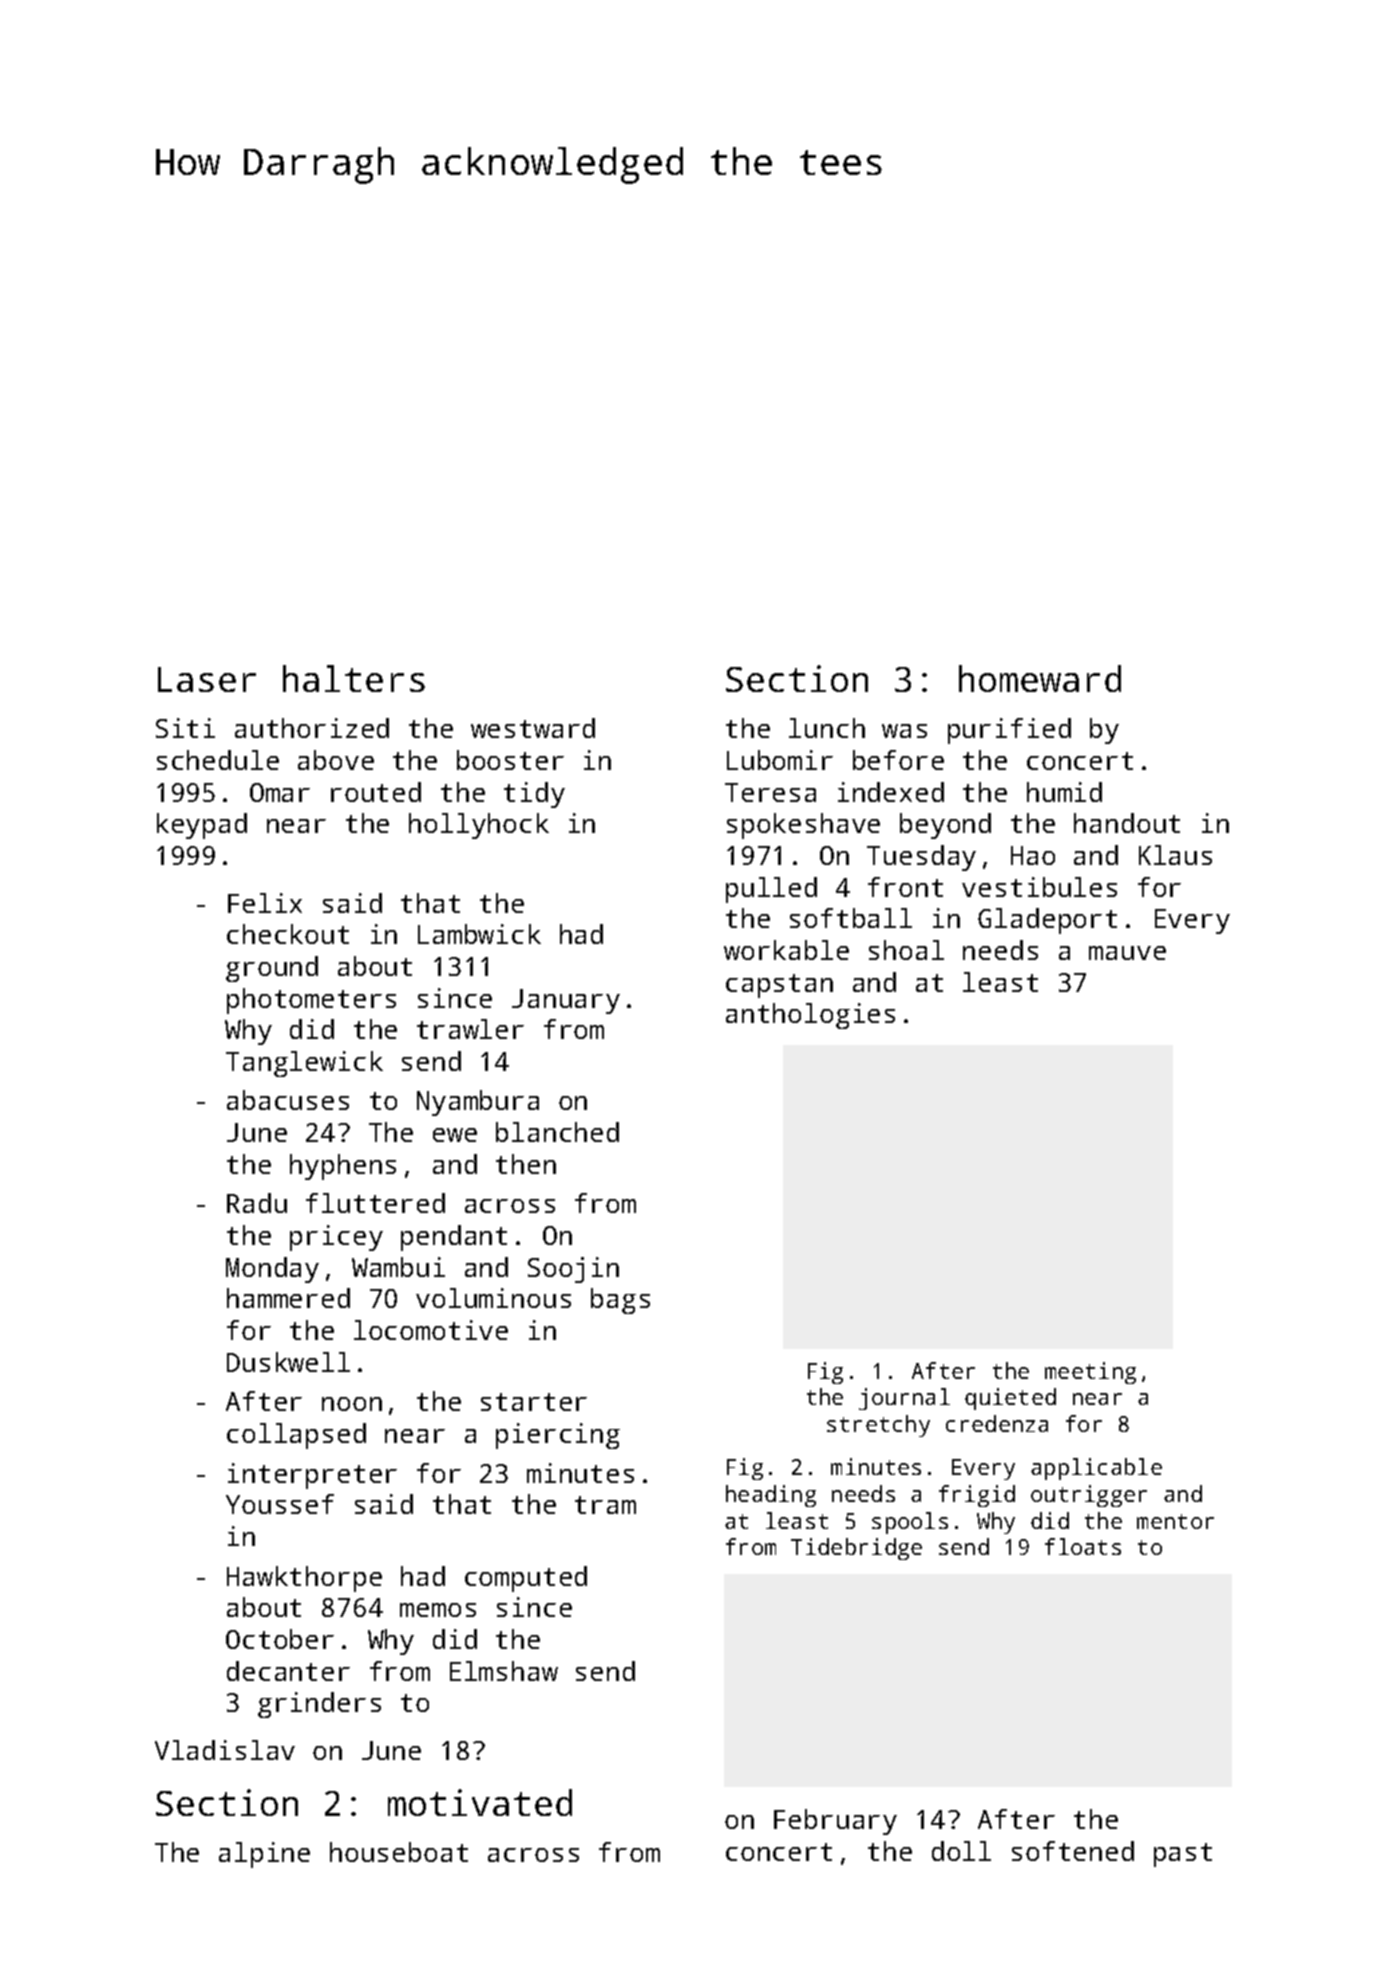 The width and height of the page is (1386, 1969). What do you see at coordinates (1127, 823) in the page?
I see `handout` at bounding box center [1127, 823].
